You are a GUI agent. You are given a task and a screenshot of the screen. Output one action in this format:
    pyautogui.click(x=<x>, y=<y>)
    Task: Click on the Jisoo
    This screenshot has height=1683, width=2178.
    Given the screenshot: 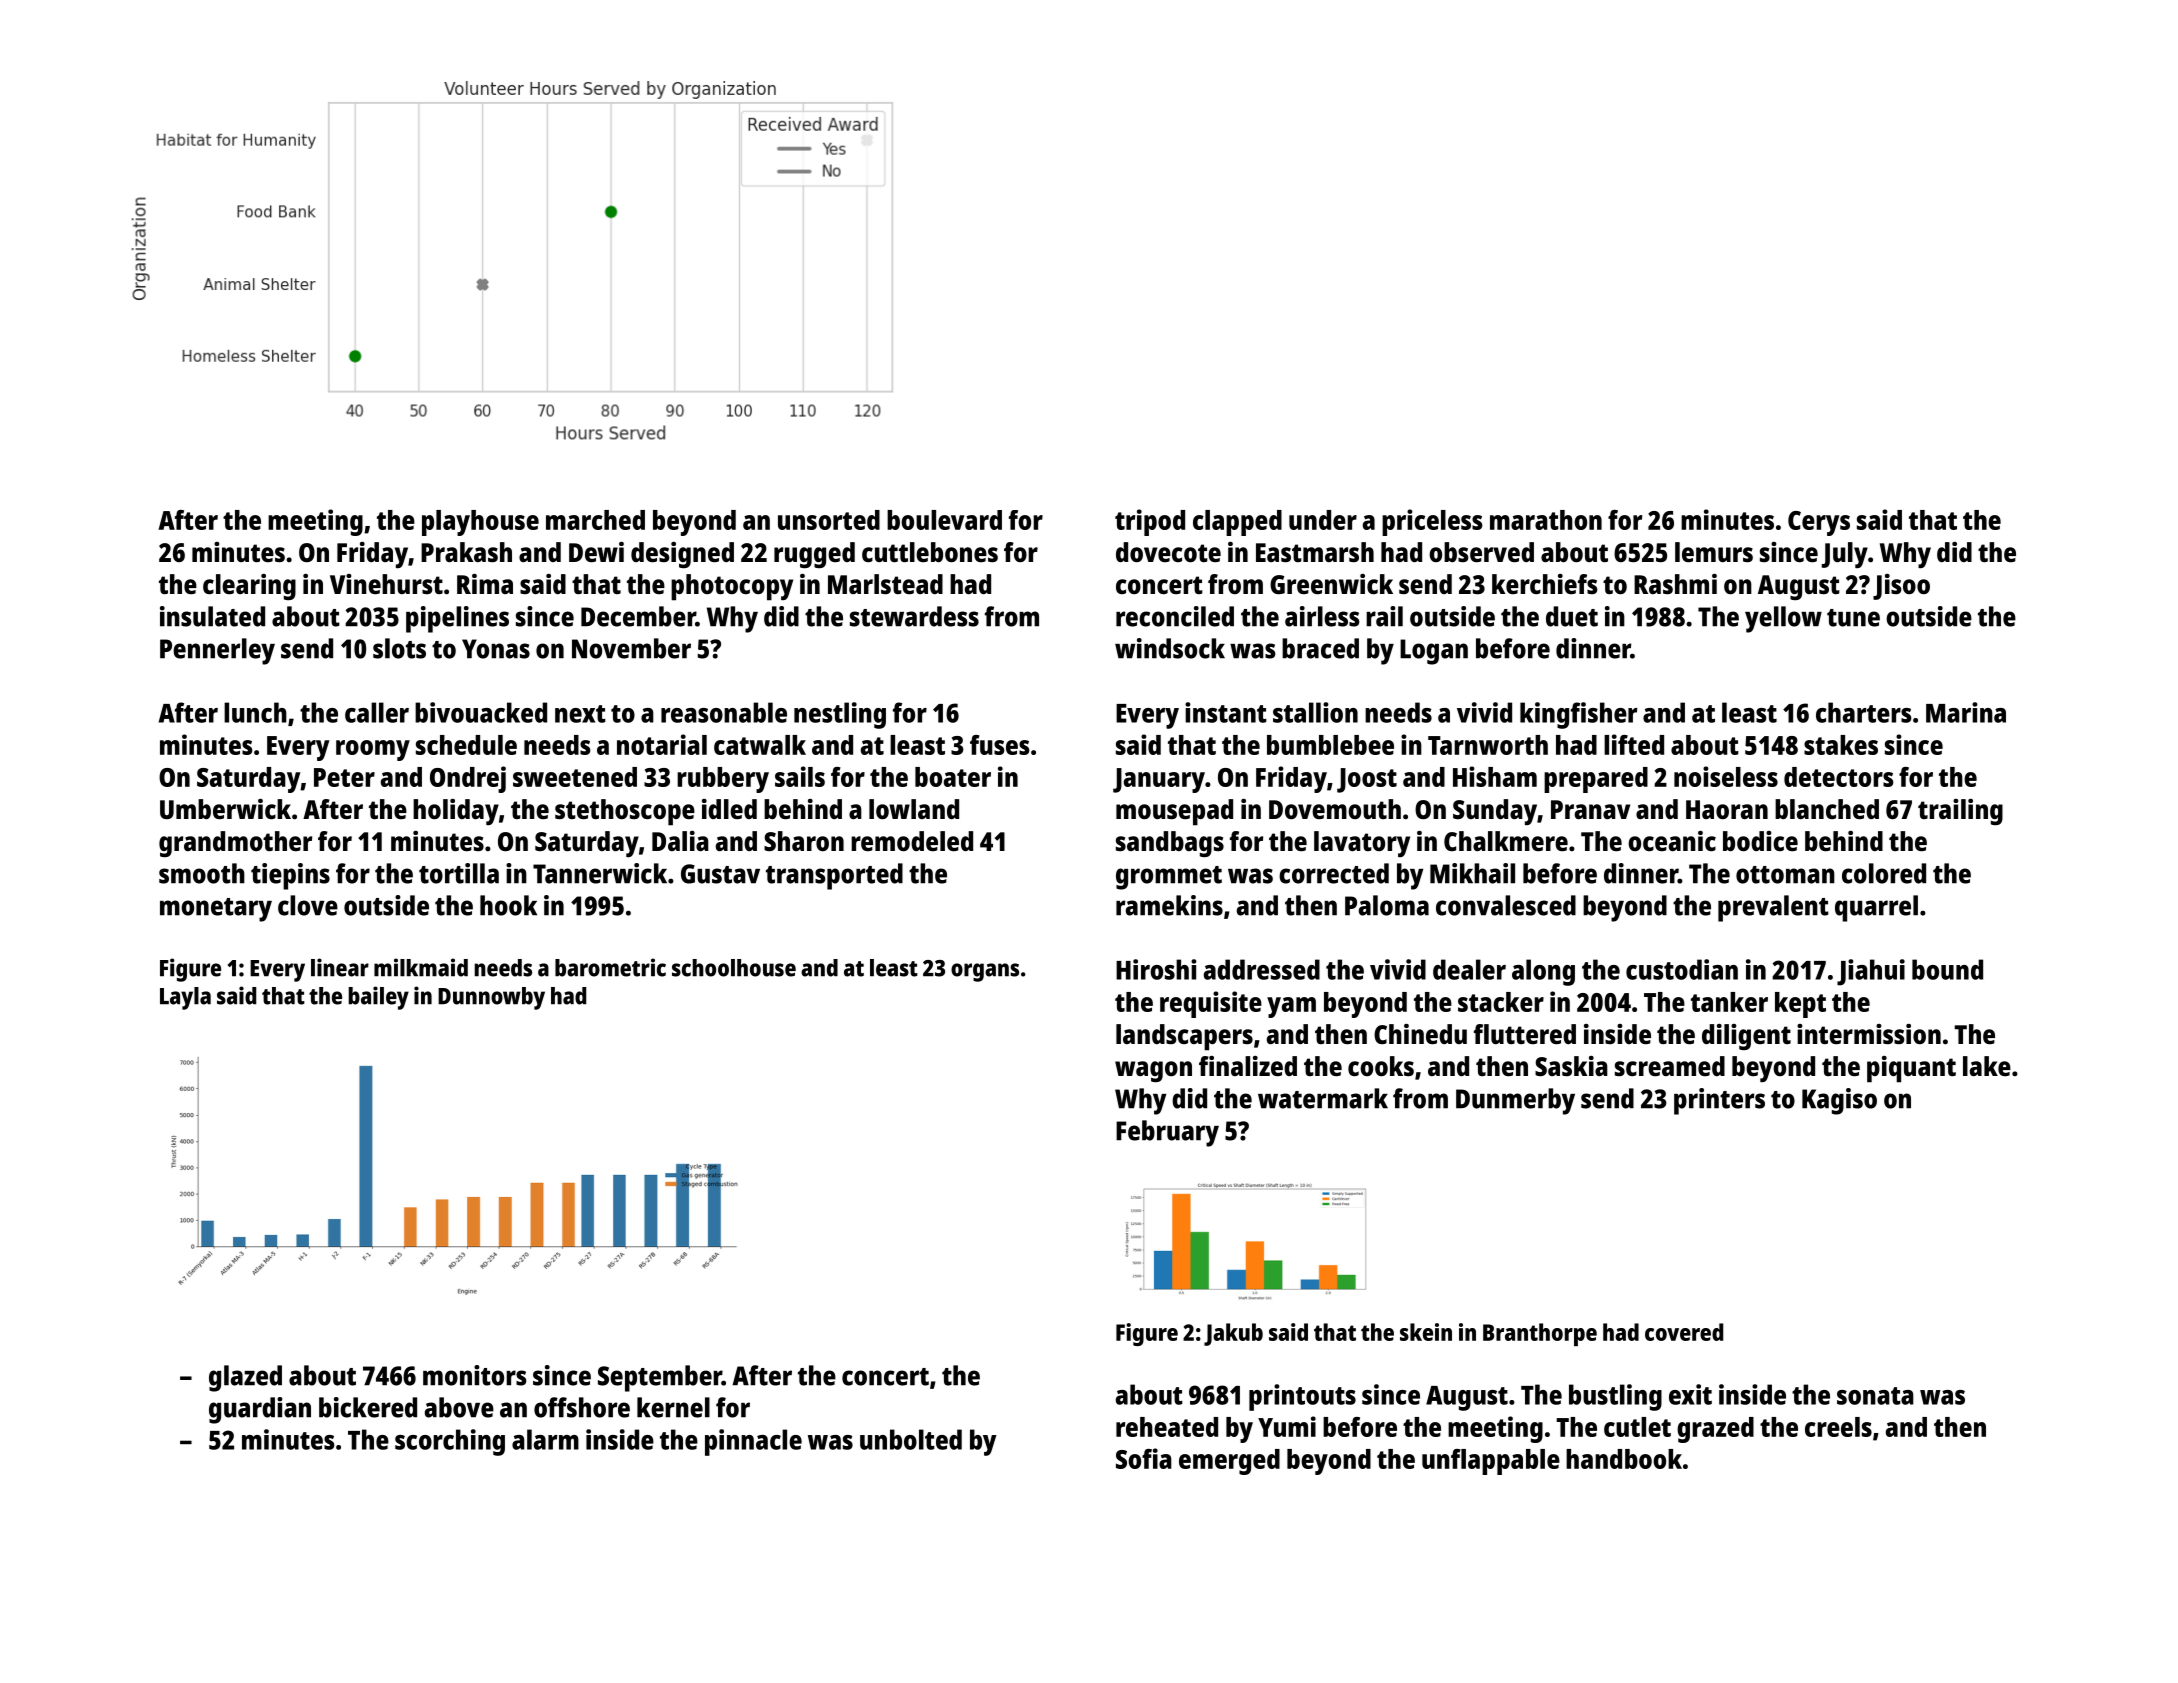 What is the action you would take?
    pyautogui.click(x=1901, y=587)
